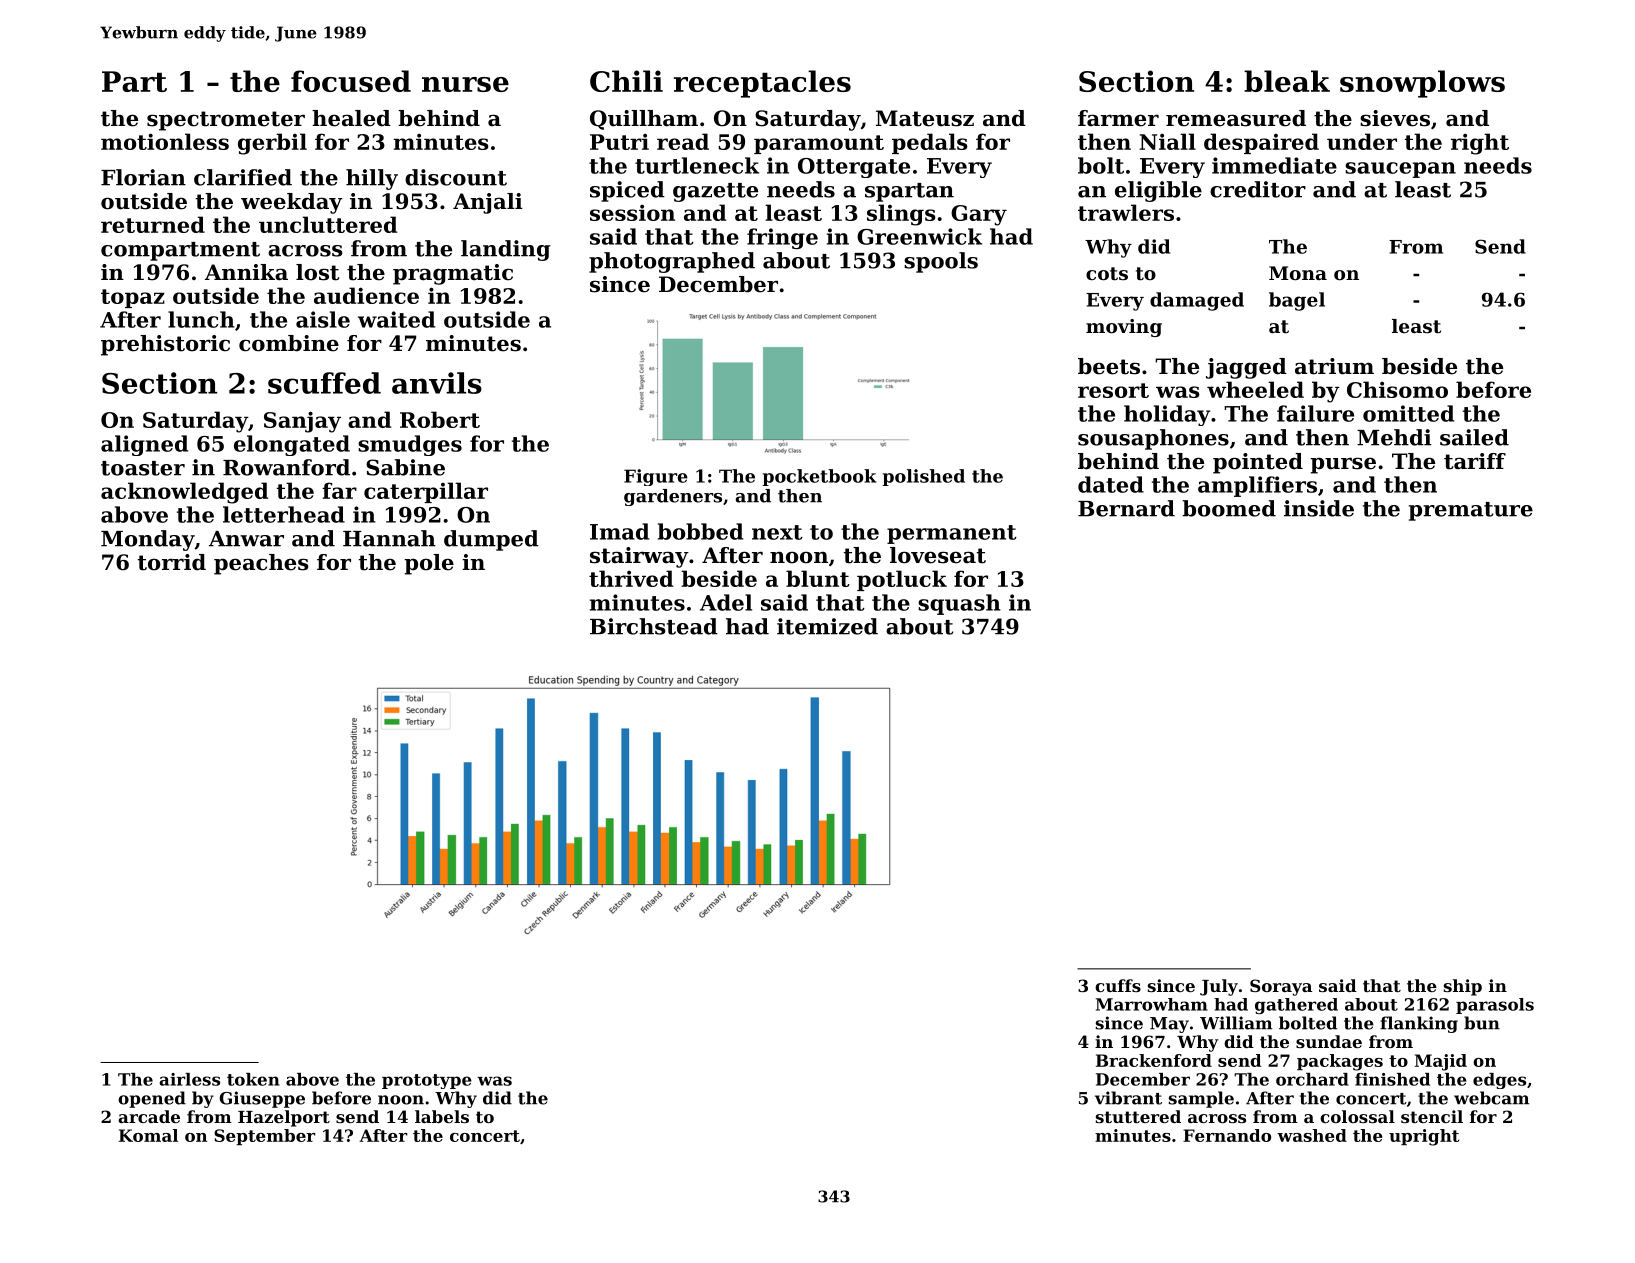  I want to click on token, so click(253, 1079).
